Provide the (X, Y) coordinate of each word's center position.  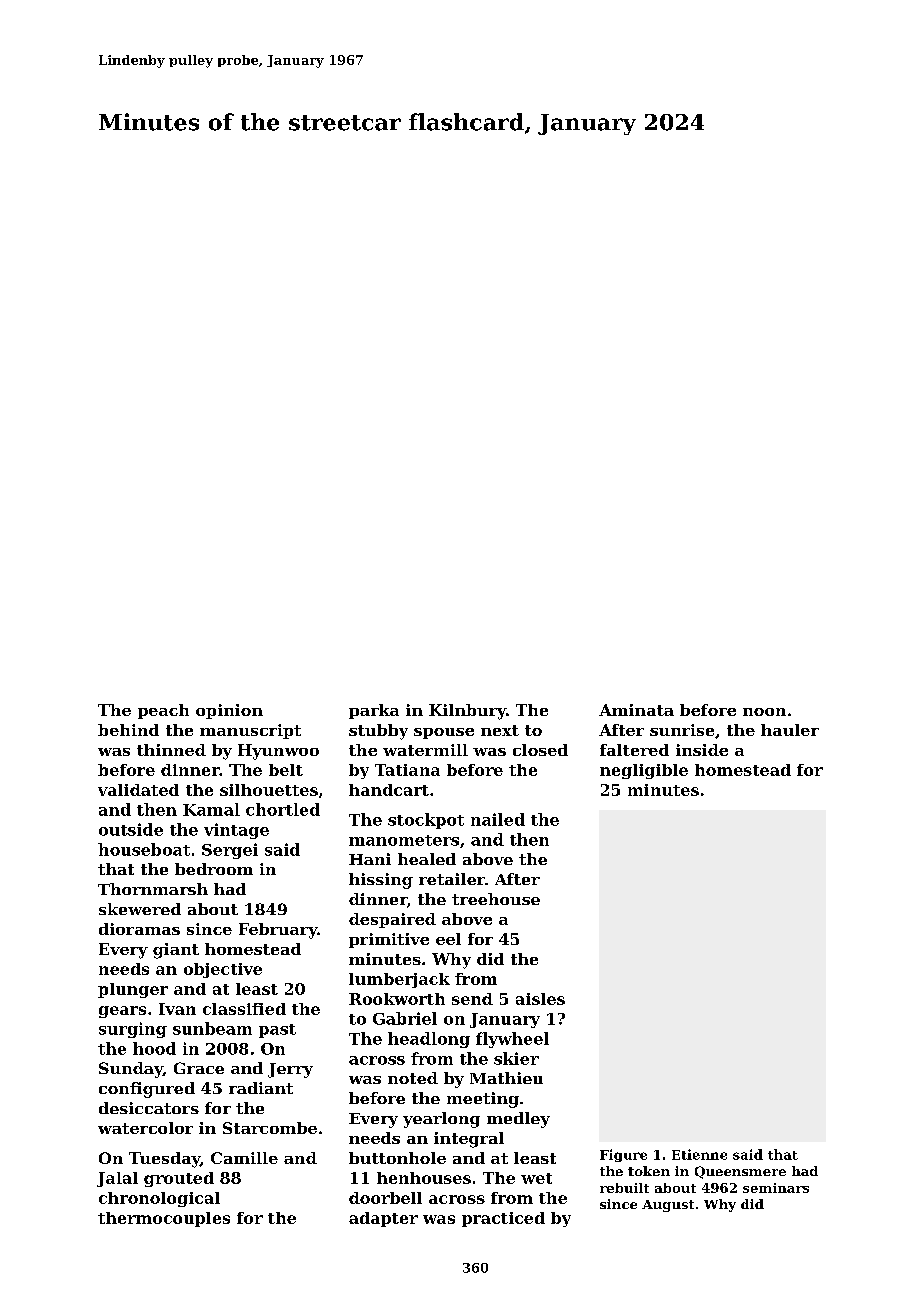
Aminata (636, 710)
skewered (140, 909)
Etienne (699, 1154)
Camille (244, 1158)
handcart (389, 790)
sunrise (682, 730)
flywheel (512, 1040)
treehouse (496, 899)
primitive (389, 940)
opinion (229, 711)
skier (516, 1058)
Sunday (131, 1070)
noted (413, 1078)
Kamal (211, 809)
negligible (644, 771)
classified (244, 1009)
